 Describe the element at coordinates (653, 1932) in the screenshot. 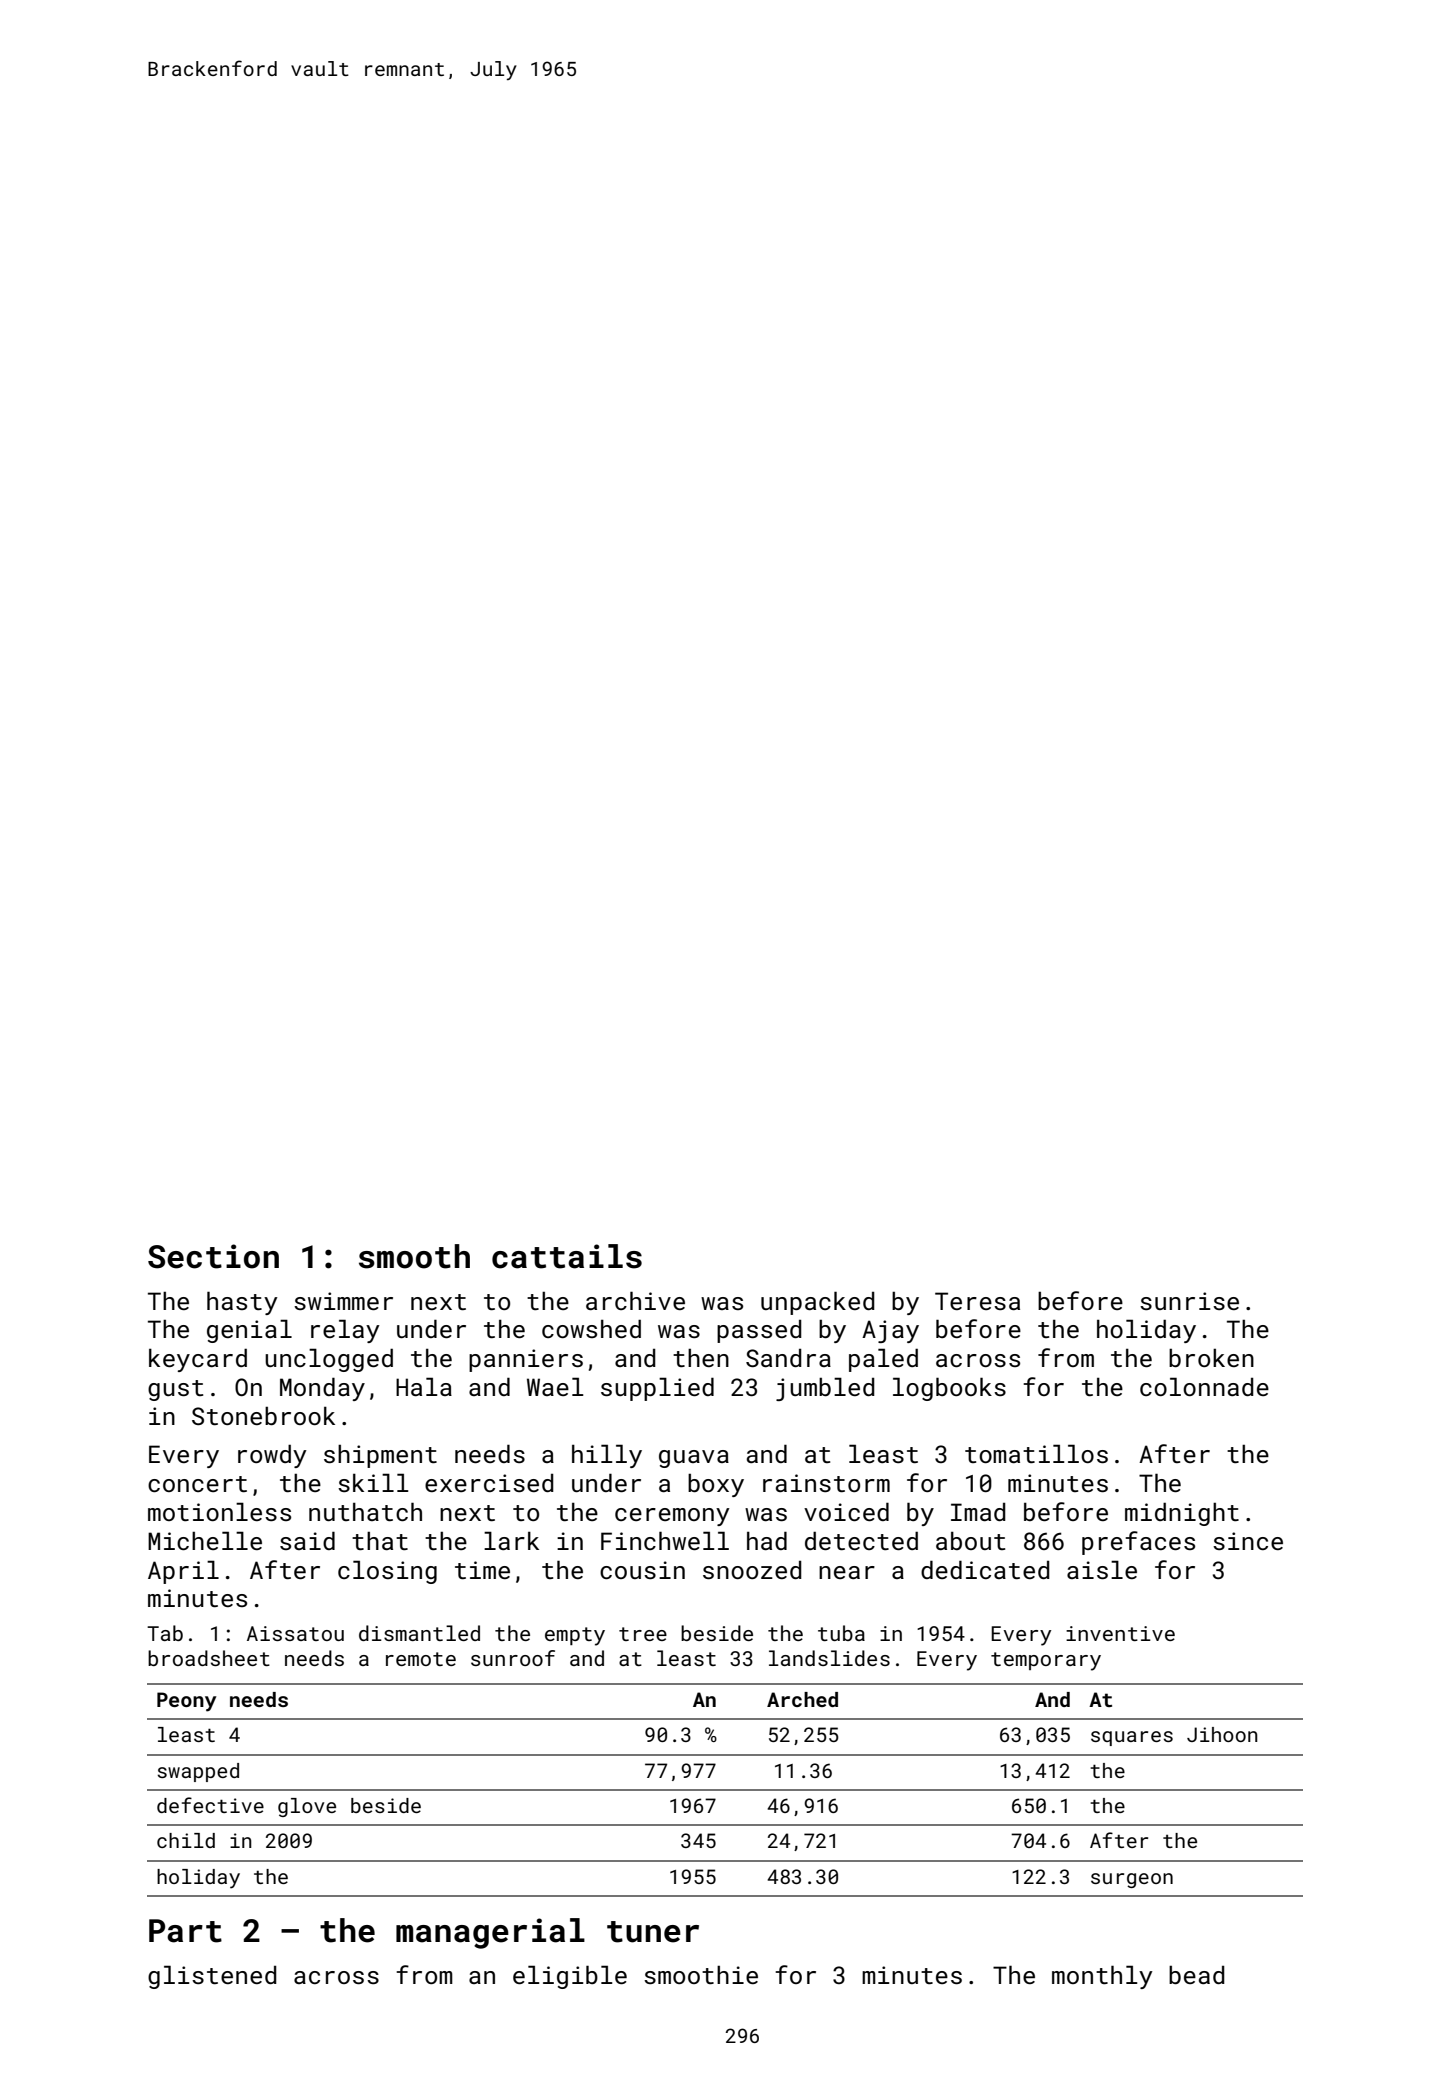

I see `tuner` at that location.
